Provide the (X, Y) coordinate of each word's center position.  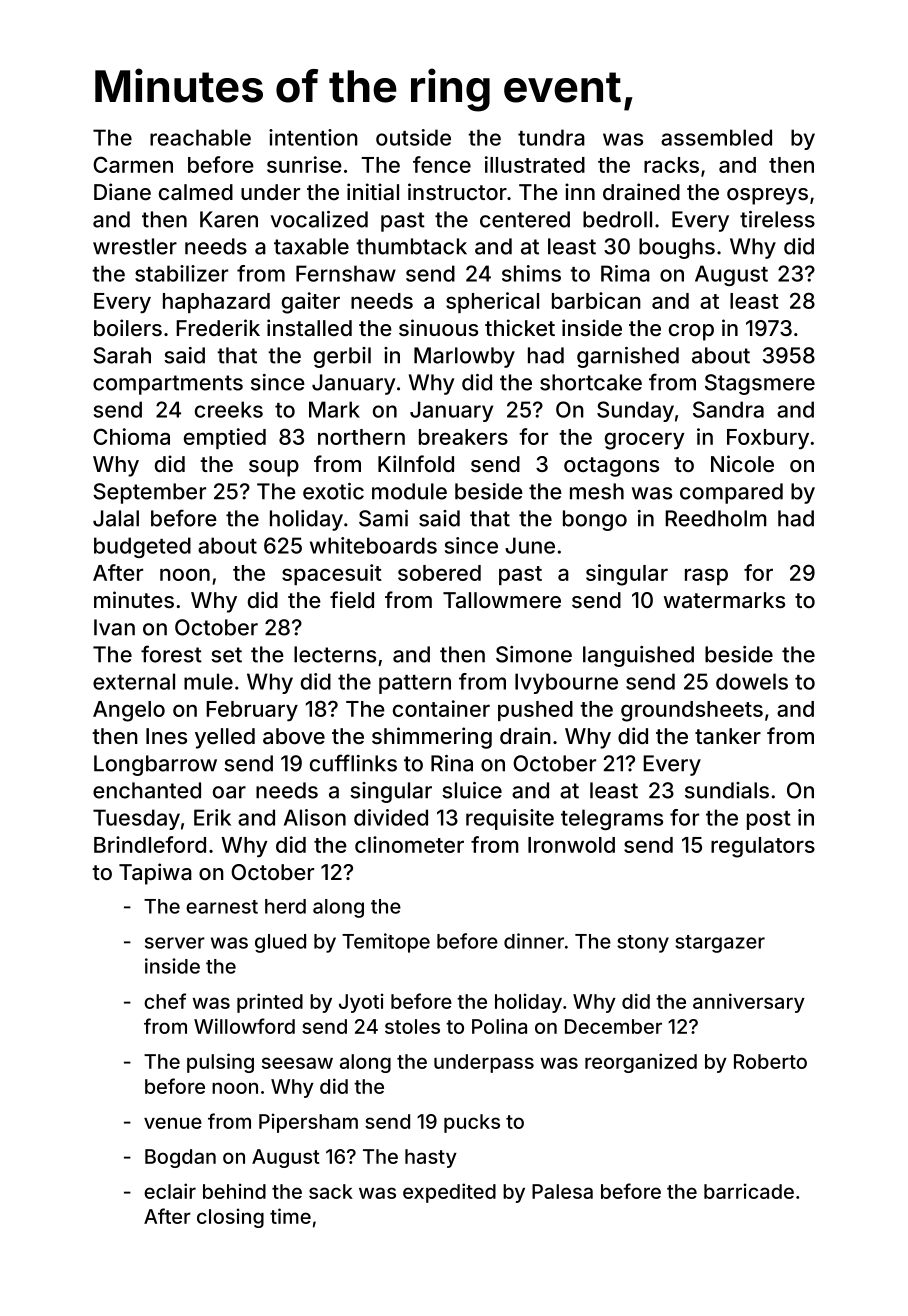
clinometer (409, 844)
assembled (716, 137)
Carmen (133, 164)
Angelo (129, 711)
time (290, 1216)
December (613, 1026)
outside (413, 137)
